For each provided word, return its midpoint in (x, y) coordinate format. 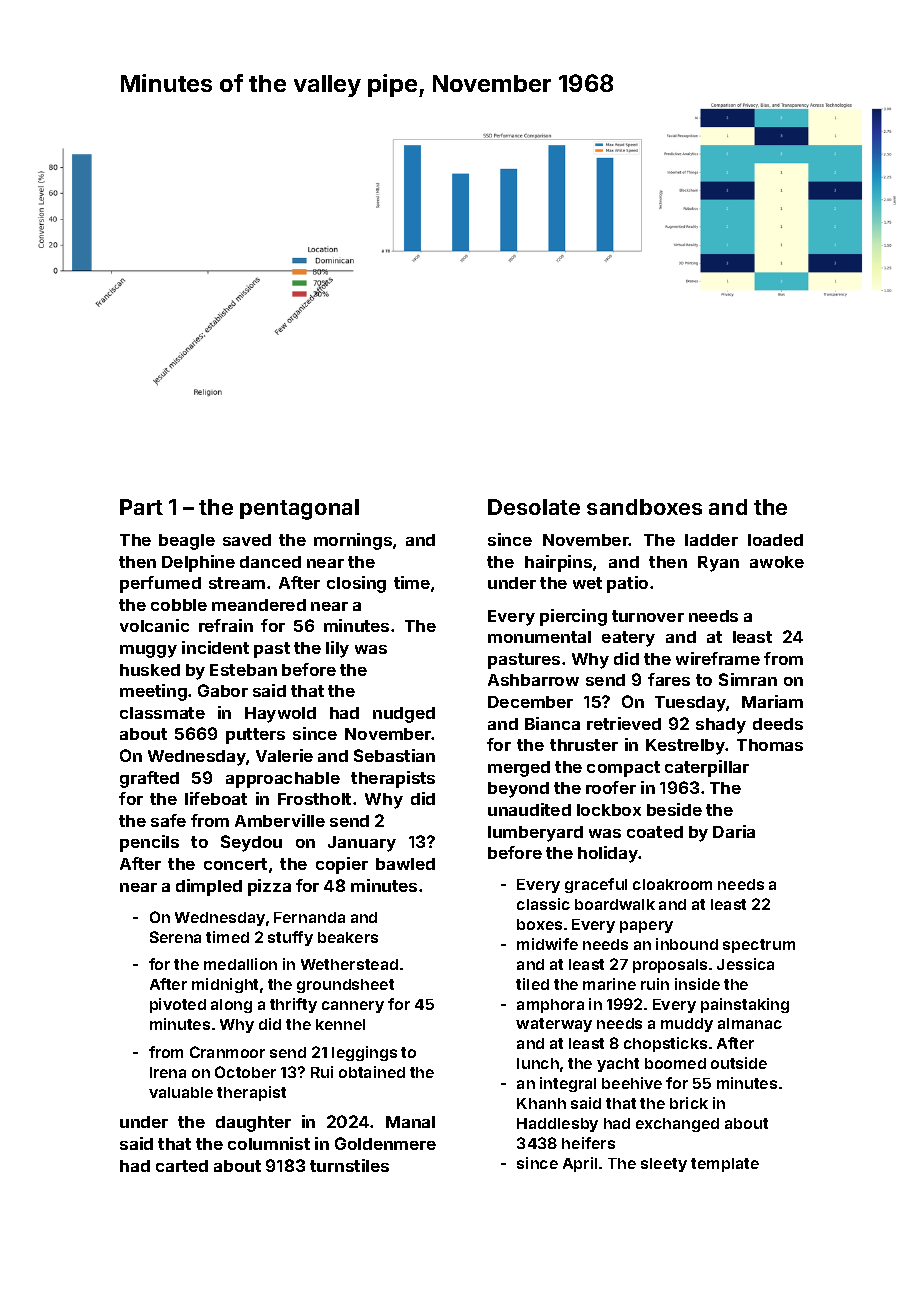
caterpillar (707, 768)
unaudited (529, 809)
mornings (353, 541)
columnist (269, 1143)
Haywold (280, 715)
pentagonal (299, 509)
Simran (748, 679)
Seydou (251, 843)
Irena (168, 1072)
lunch (538, 1063)
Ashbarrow (533, 680)
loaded (775, 540)
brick (689, 1103)
